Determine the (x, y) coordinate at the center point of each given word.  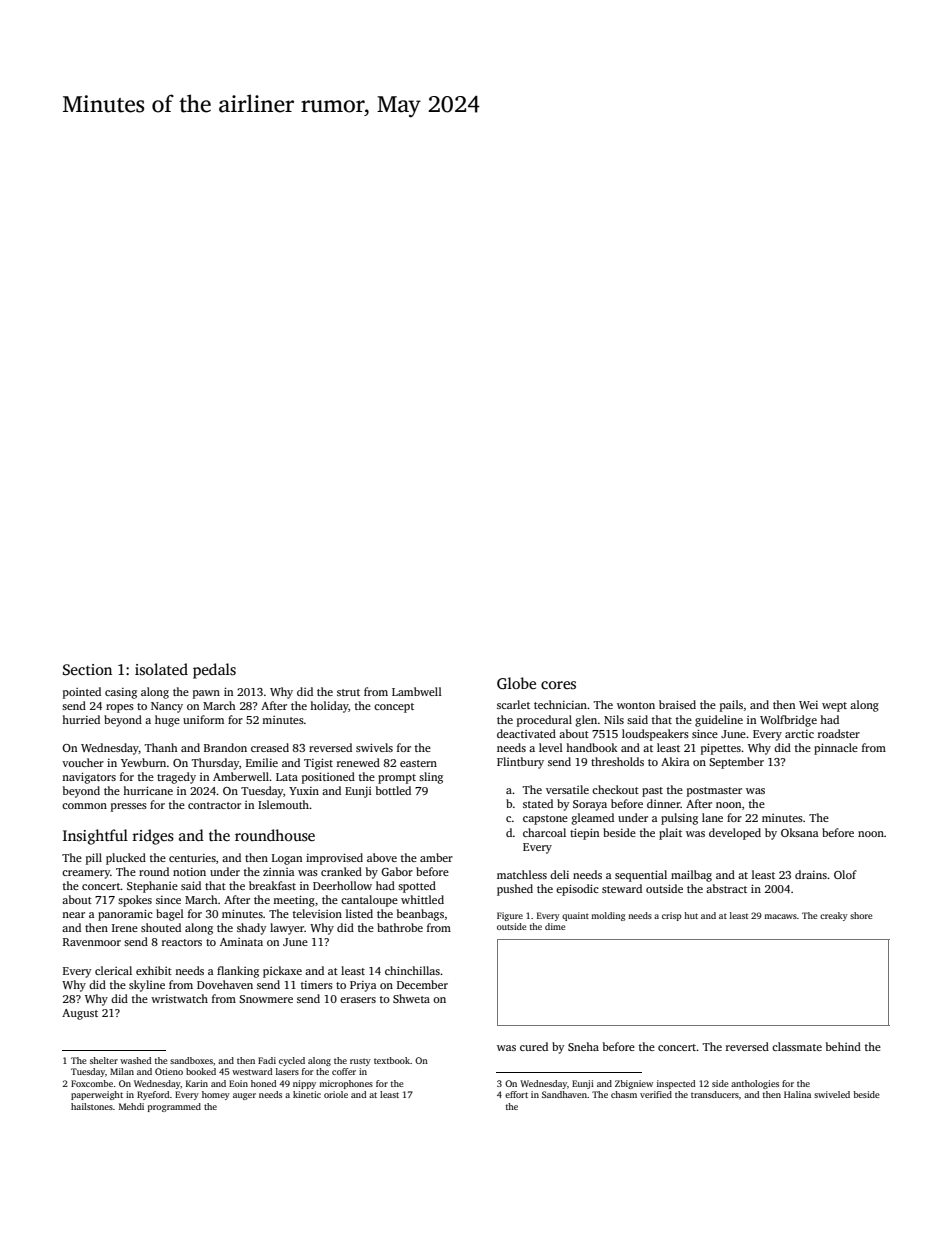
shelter (104, 1060)
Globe (516, 683)
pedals (214, 671)
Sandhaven (564, 1094)
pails (731, 706)
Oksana (800, 832)
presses (129, 807)
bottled (393, 790)
